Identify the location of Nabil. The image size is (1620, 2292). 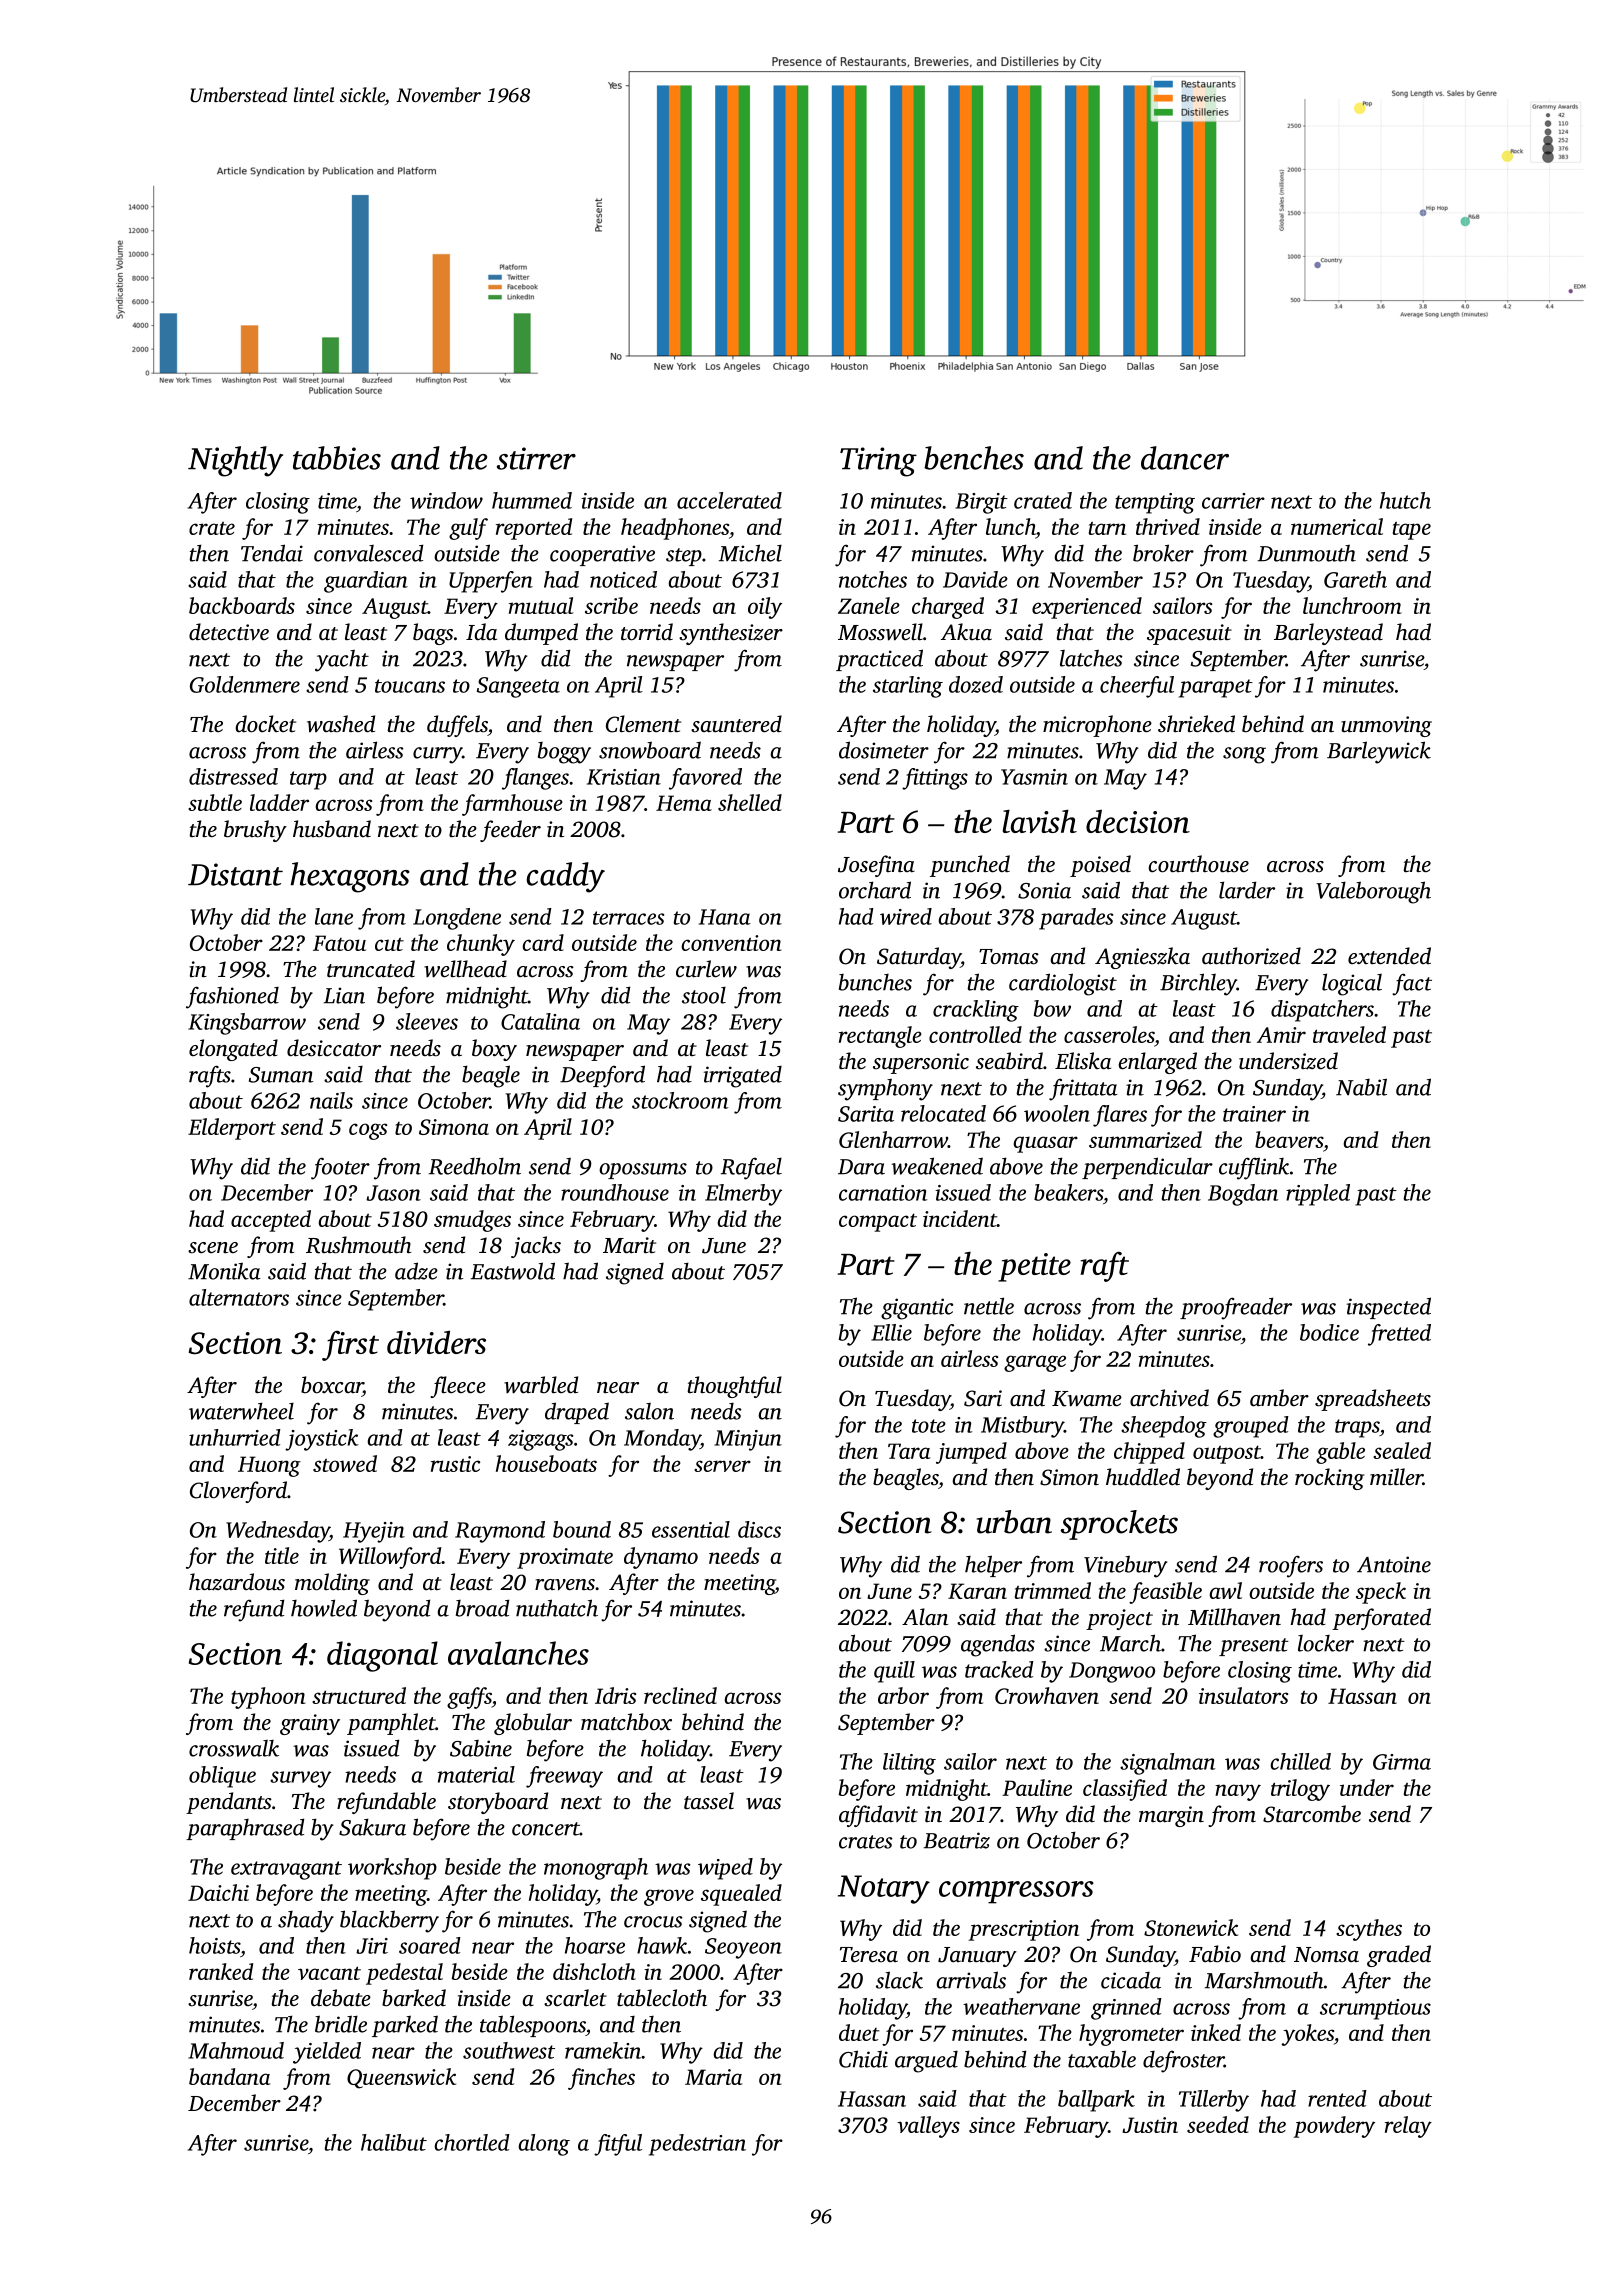
(1361, 1087).
